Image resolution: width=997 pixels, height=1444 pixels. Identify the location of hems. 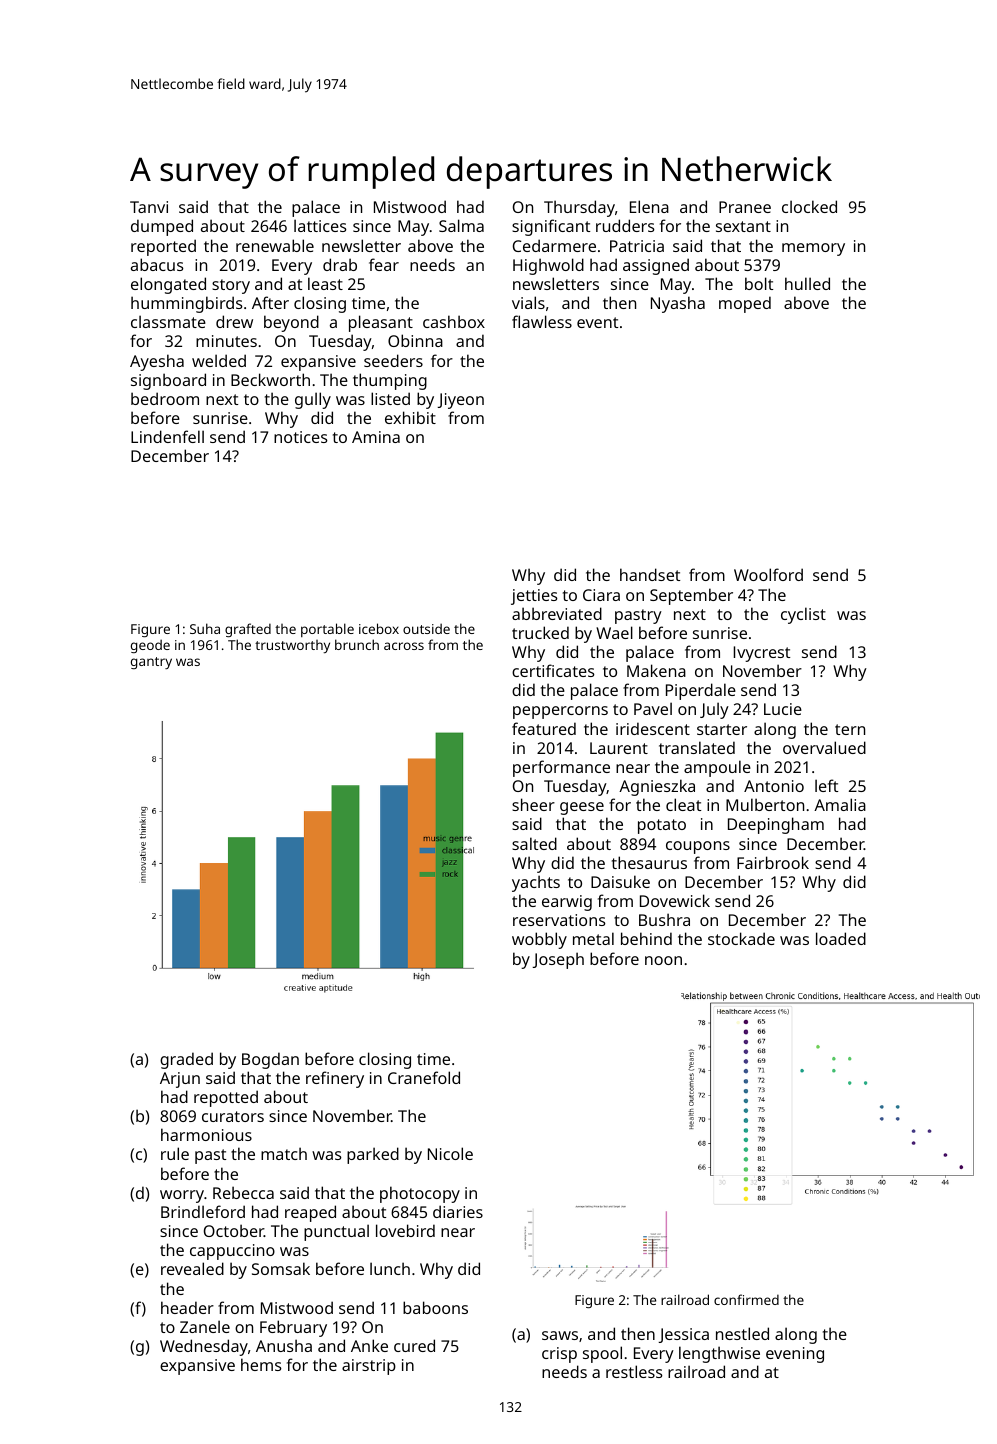
(261, 1364).
